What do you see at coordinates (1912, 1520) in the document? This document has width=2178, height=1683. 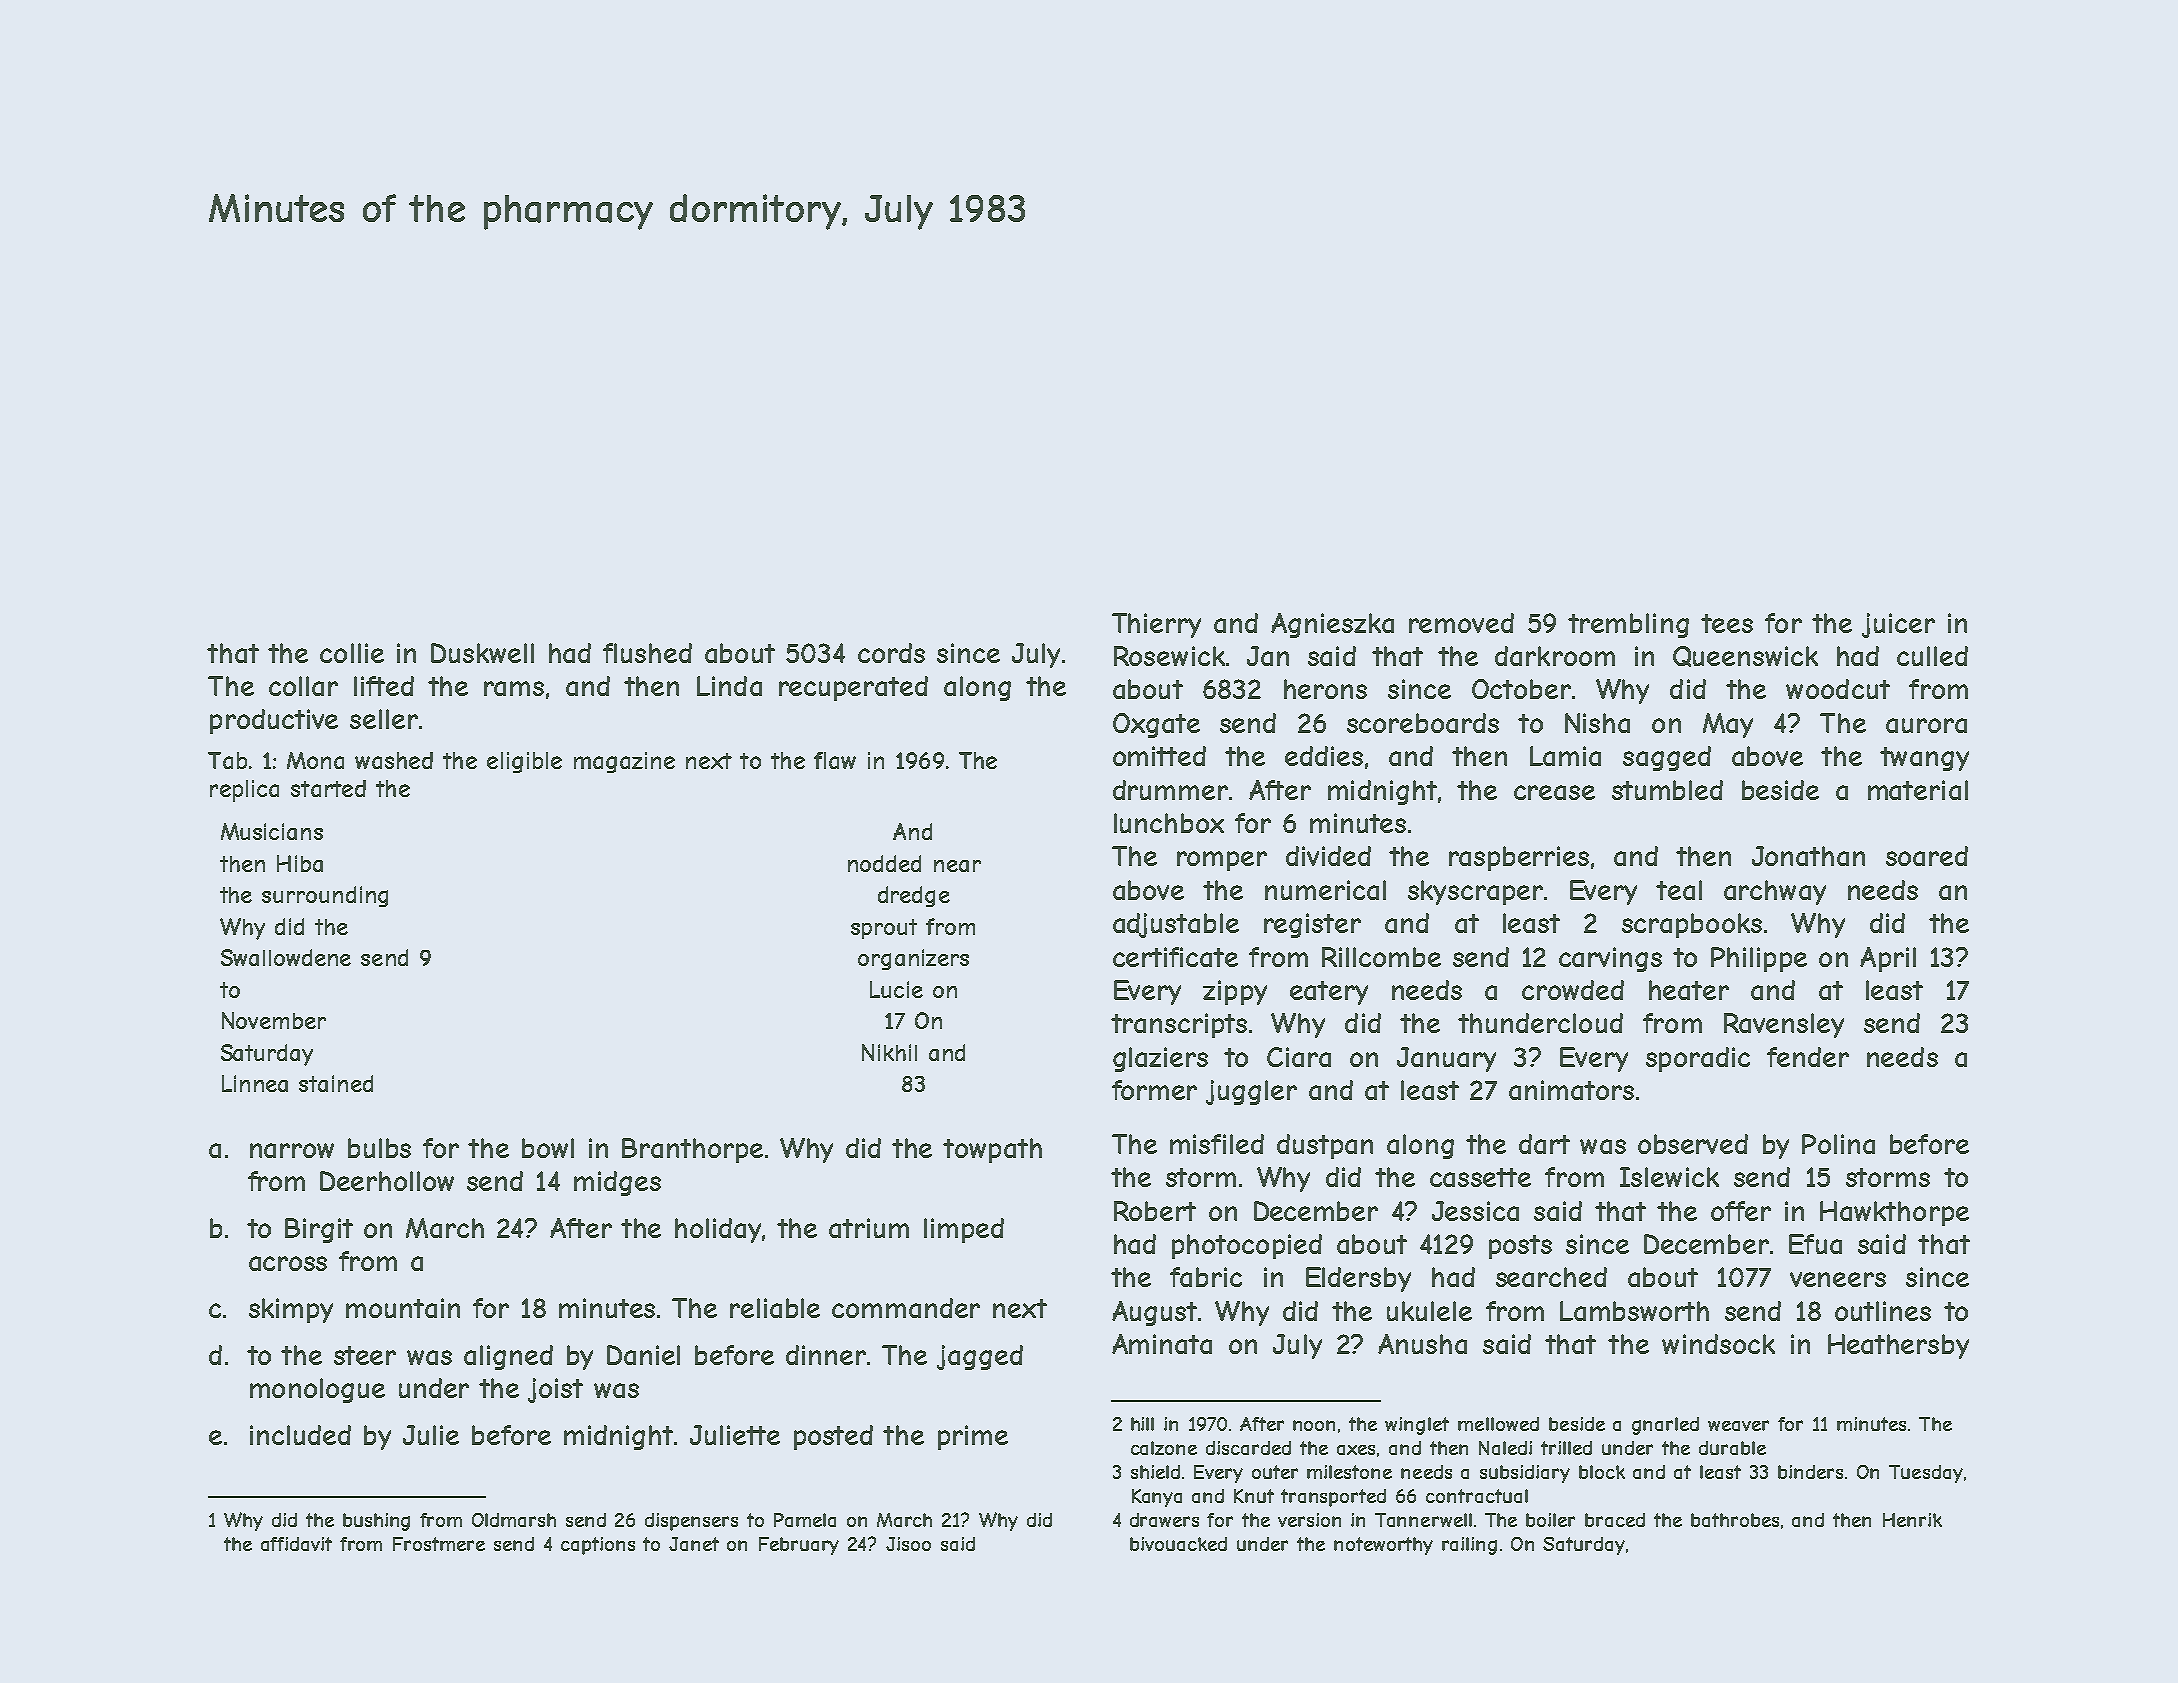 I see `Henrik` at bounding box center [1912, 1520].
